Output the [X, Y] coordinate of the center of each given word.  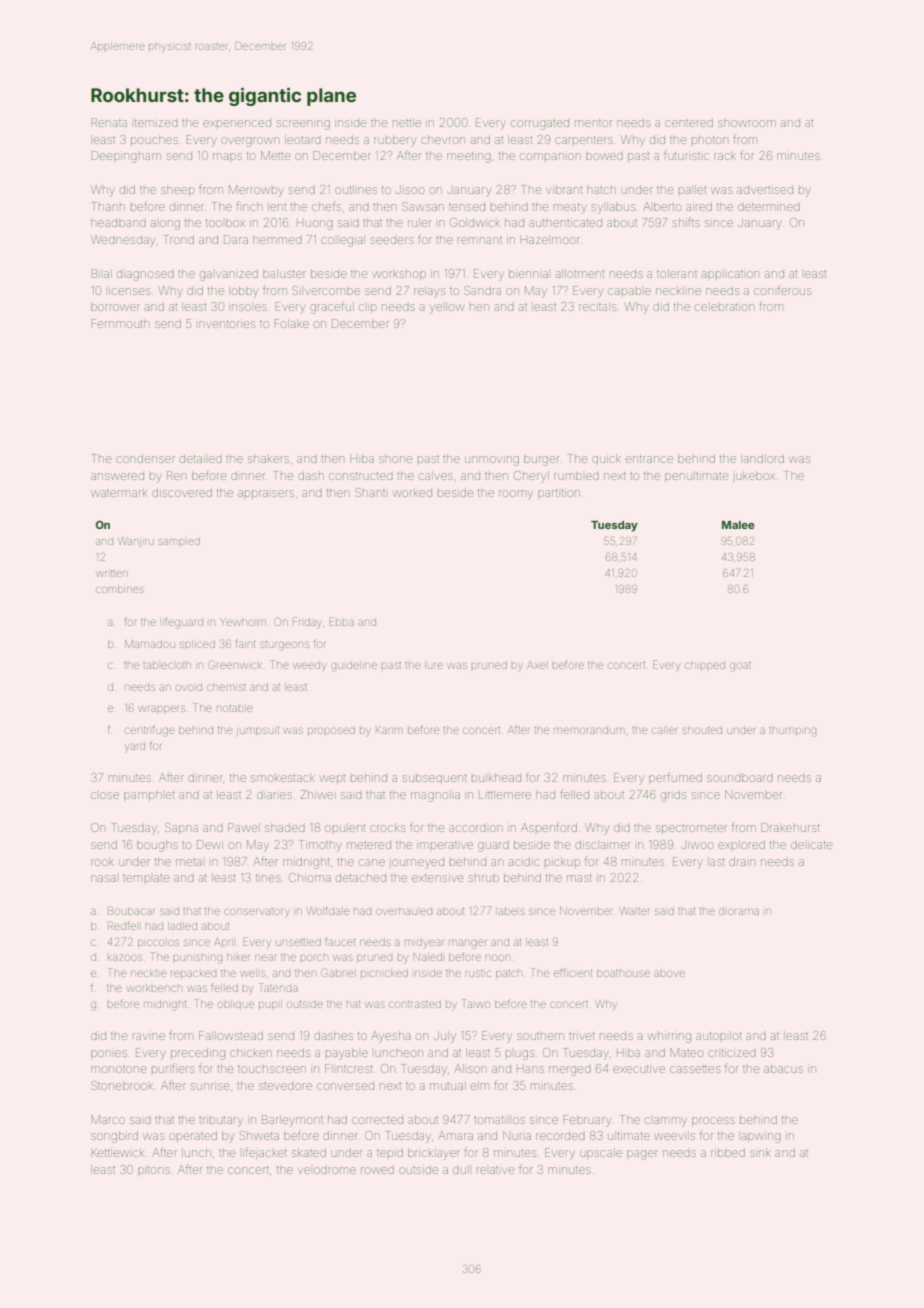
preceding [198, 1054]
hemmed [277, 239]
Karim [388, 730]
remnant [480, 240]
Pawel [244, 827]
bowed [604, 155]
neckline [678, 290]
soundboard [740, 777]
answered [117, 476]
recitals [597, 306]
